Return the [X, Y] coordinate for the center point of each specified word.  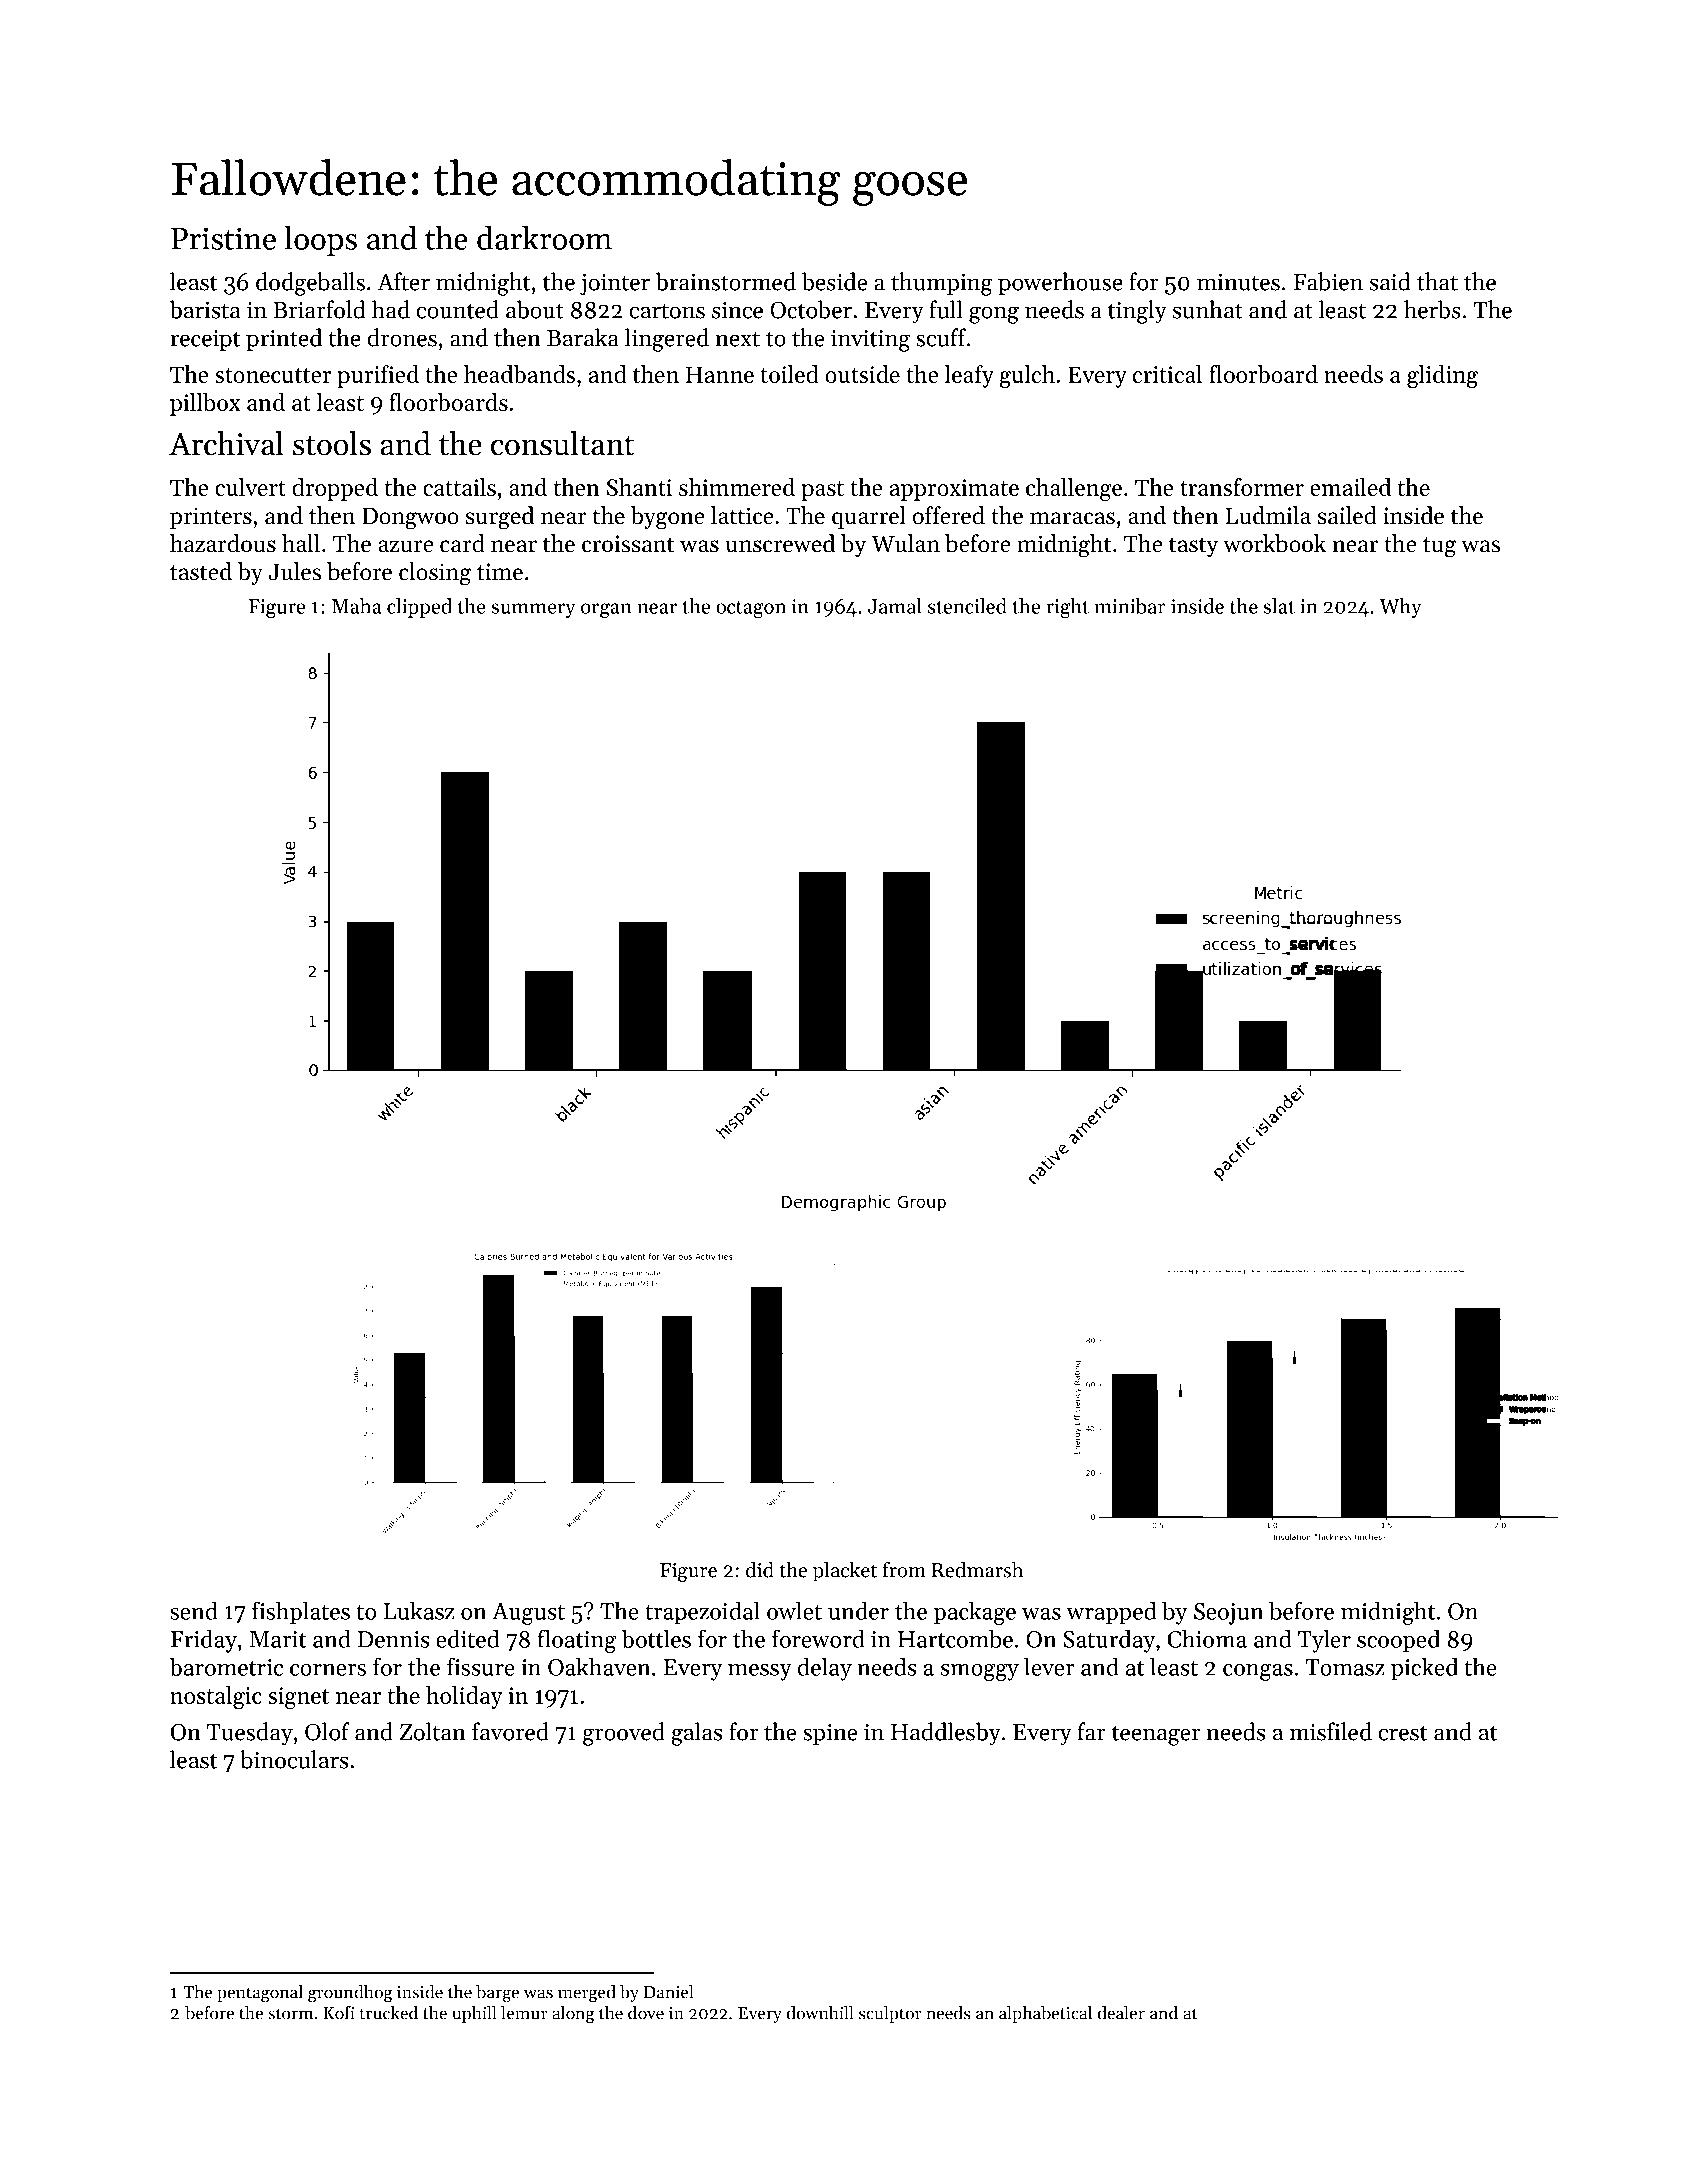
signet [298, 1698]
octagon [751, 609]
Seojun [1228, 1614]
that [1437, 281]
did [760, 1570]
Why [1400, 608]
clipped [419, 608]
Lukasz [419, 1610]
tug [1439, 547]
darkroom [544, 238]
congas [1258, 1672]
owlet [794, 1610]
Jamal [895, 606]
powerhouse [1060, 283]
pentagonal [260, 1994]
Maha [357, 606]
